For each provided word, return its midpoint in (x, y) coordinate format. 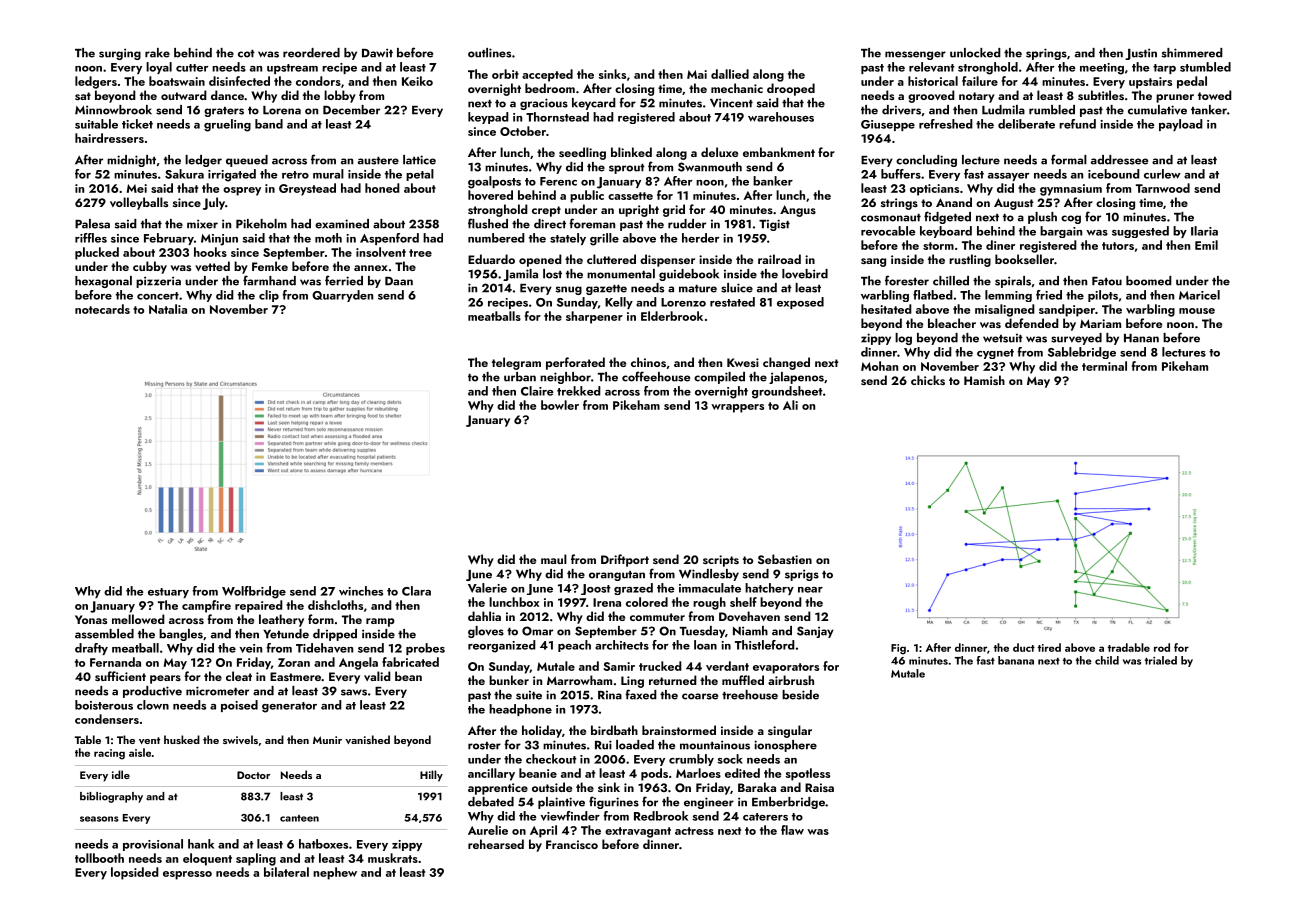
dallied (730, 74)
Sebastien (785, 559)
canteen (299, 818)
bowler (560, 405)
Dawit (377, 53)
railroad (779, 259)
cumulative (1157, 110)
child (1107, 660)
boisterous (104, 705)
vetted (212, 266)
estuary (168, 593)
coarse (700, 696)
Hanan (1141, 338)
